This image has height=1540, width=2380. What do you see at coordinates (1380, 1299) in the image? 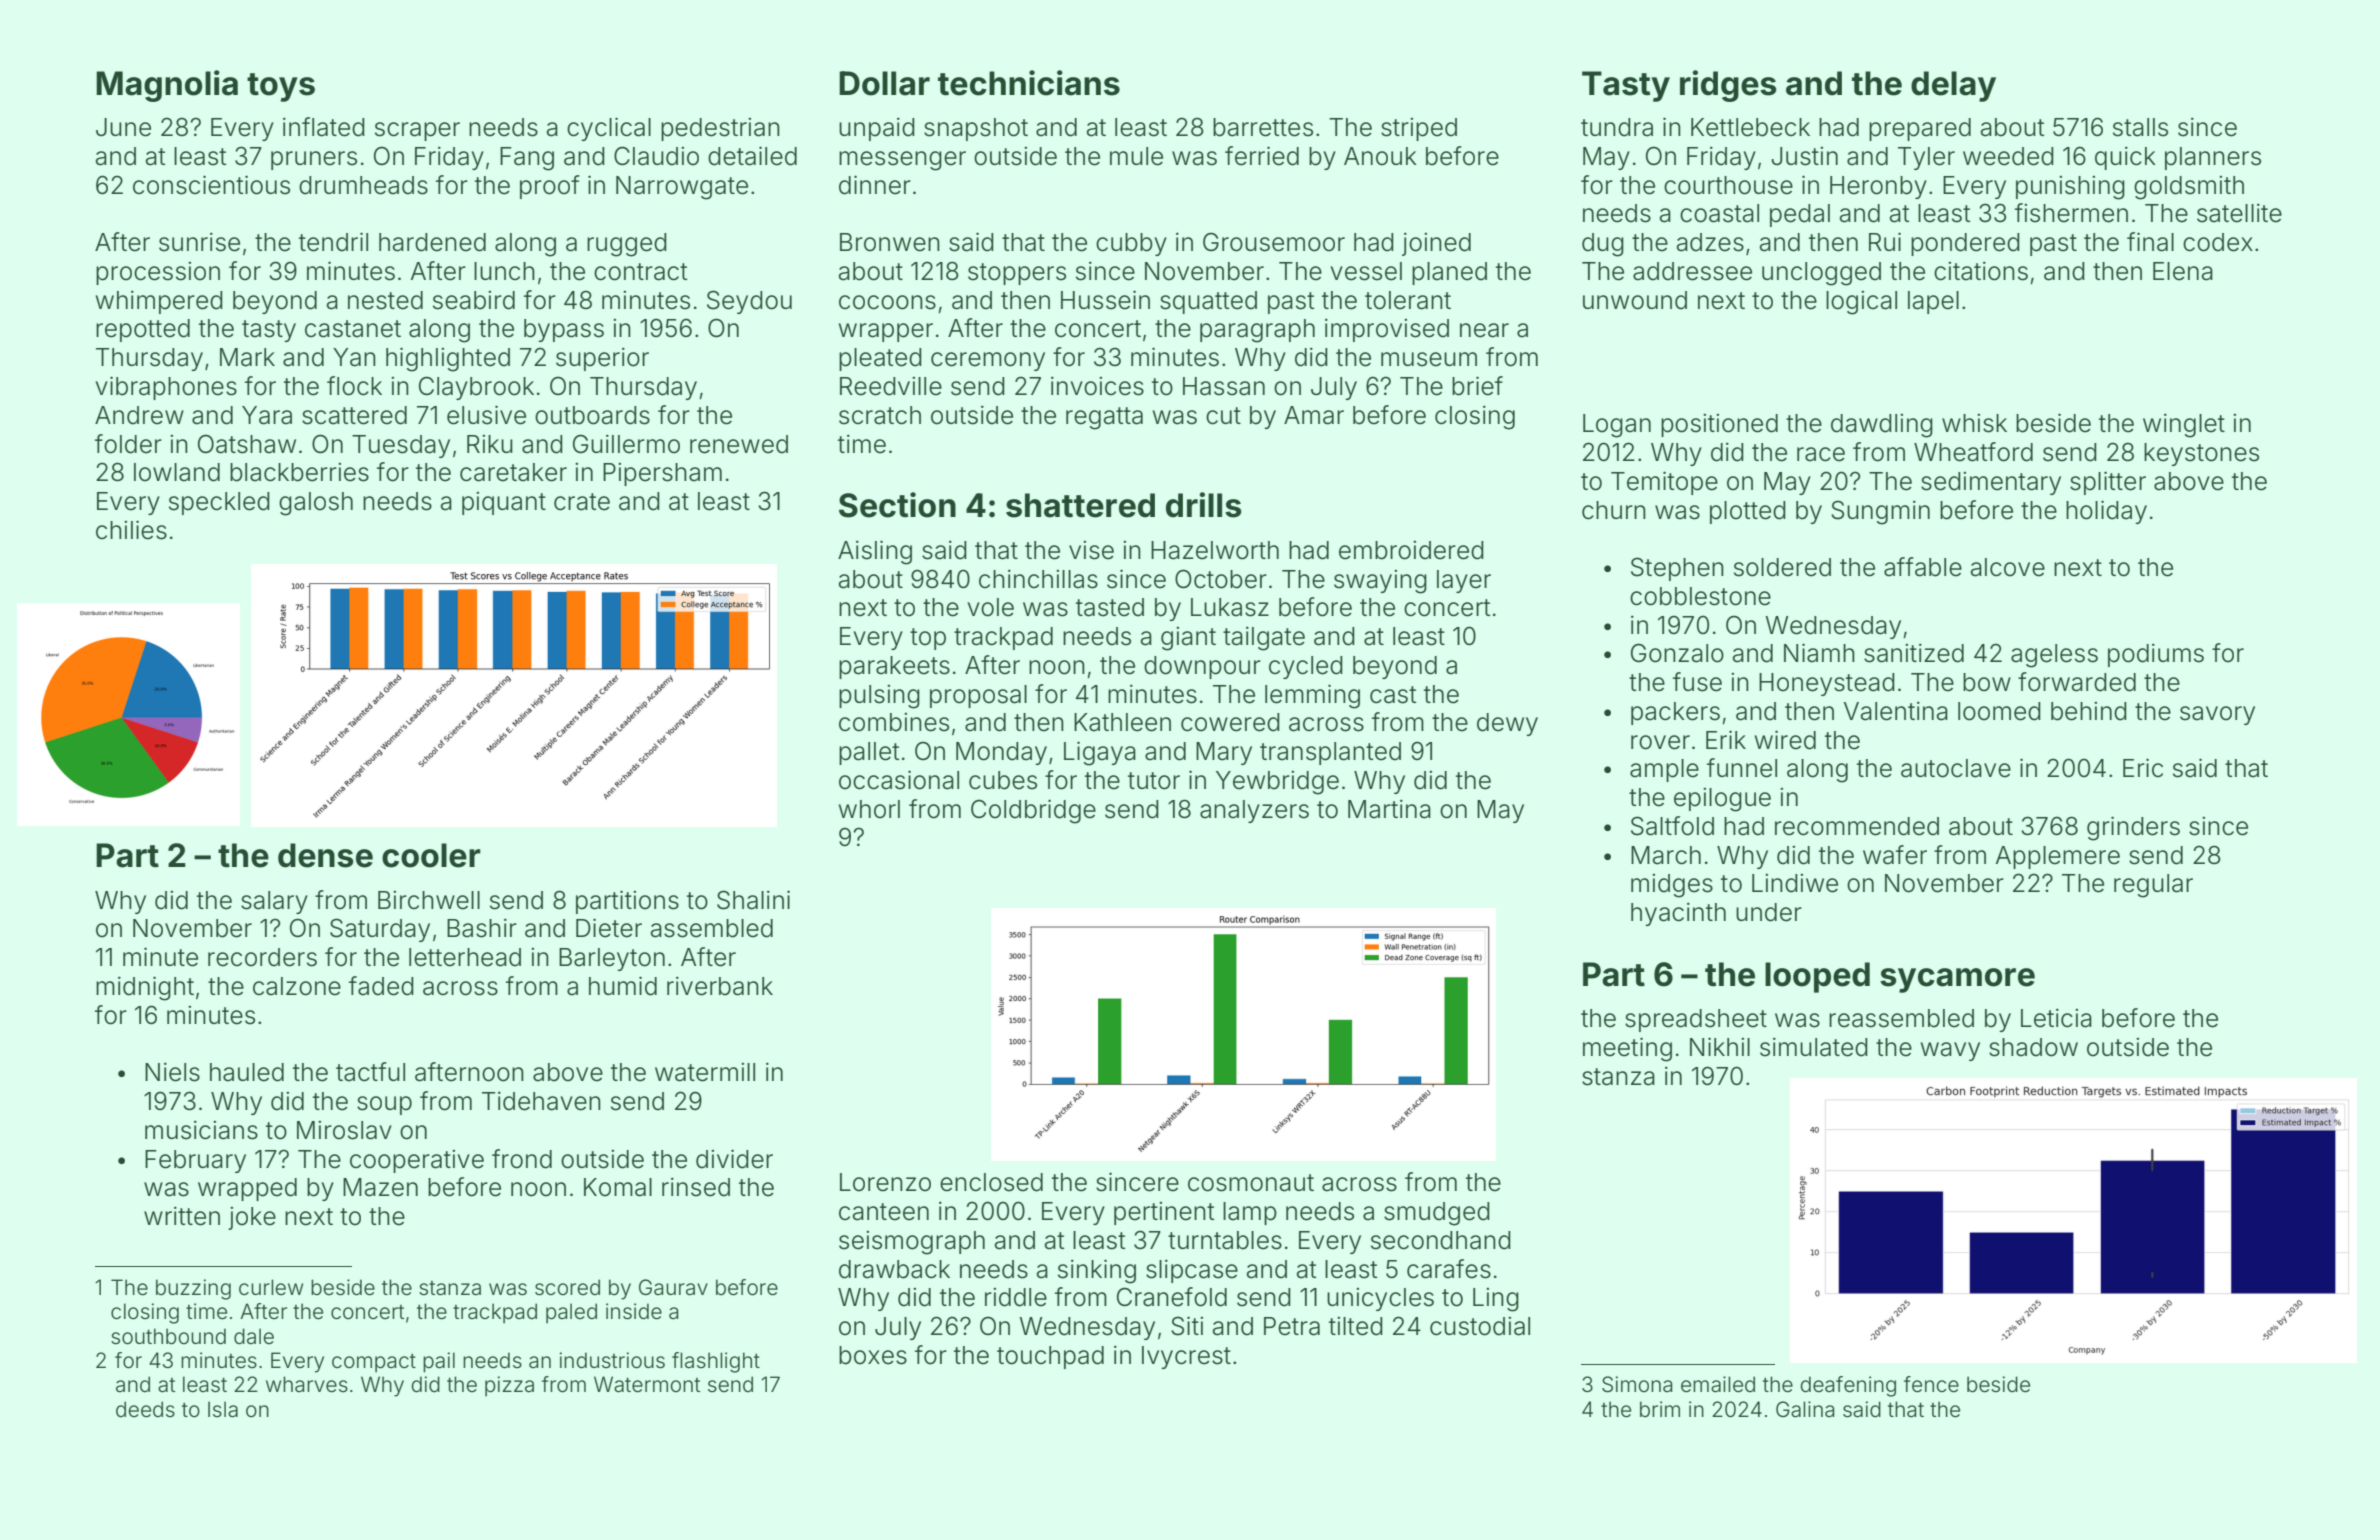
I see `unicycles` at bounding box center [1380, 1299].
